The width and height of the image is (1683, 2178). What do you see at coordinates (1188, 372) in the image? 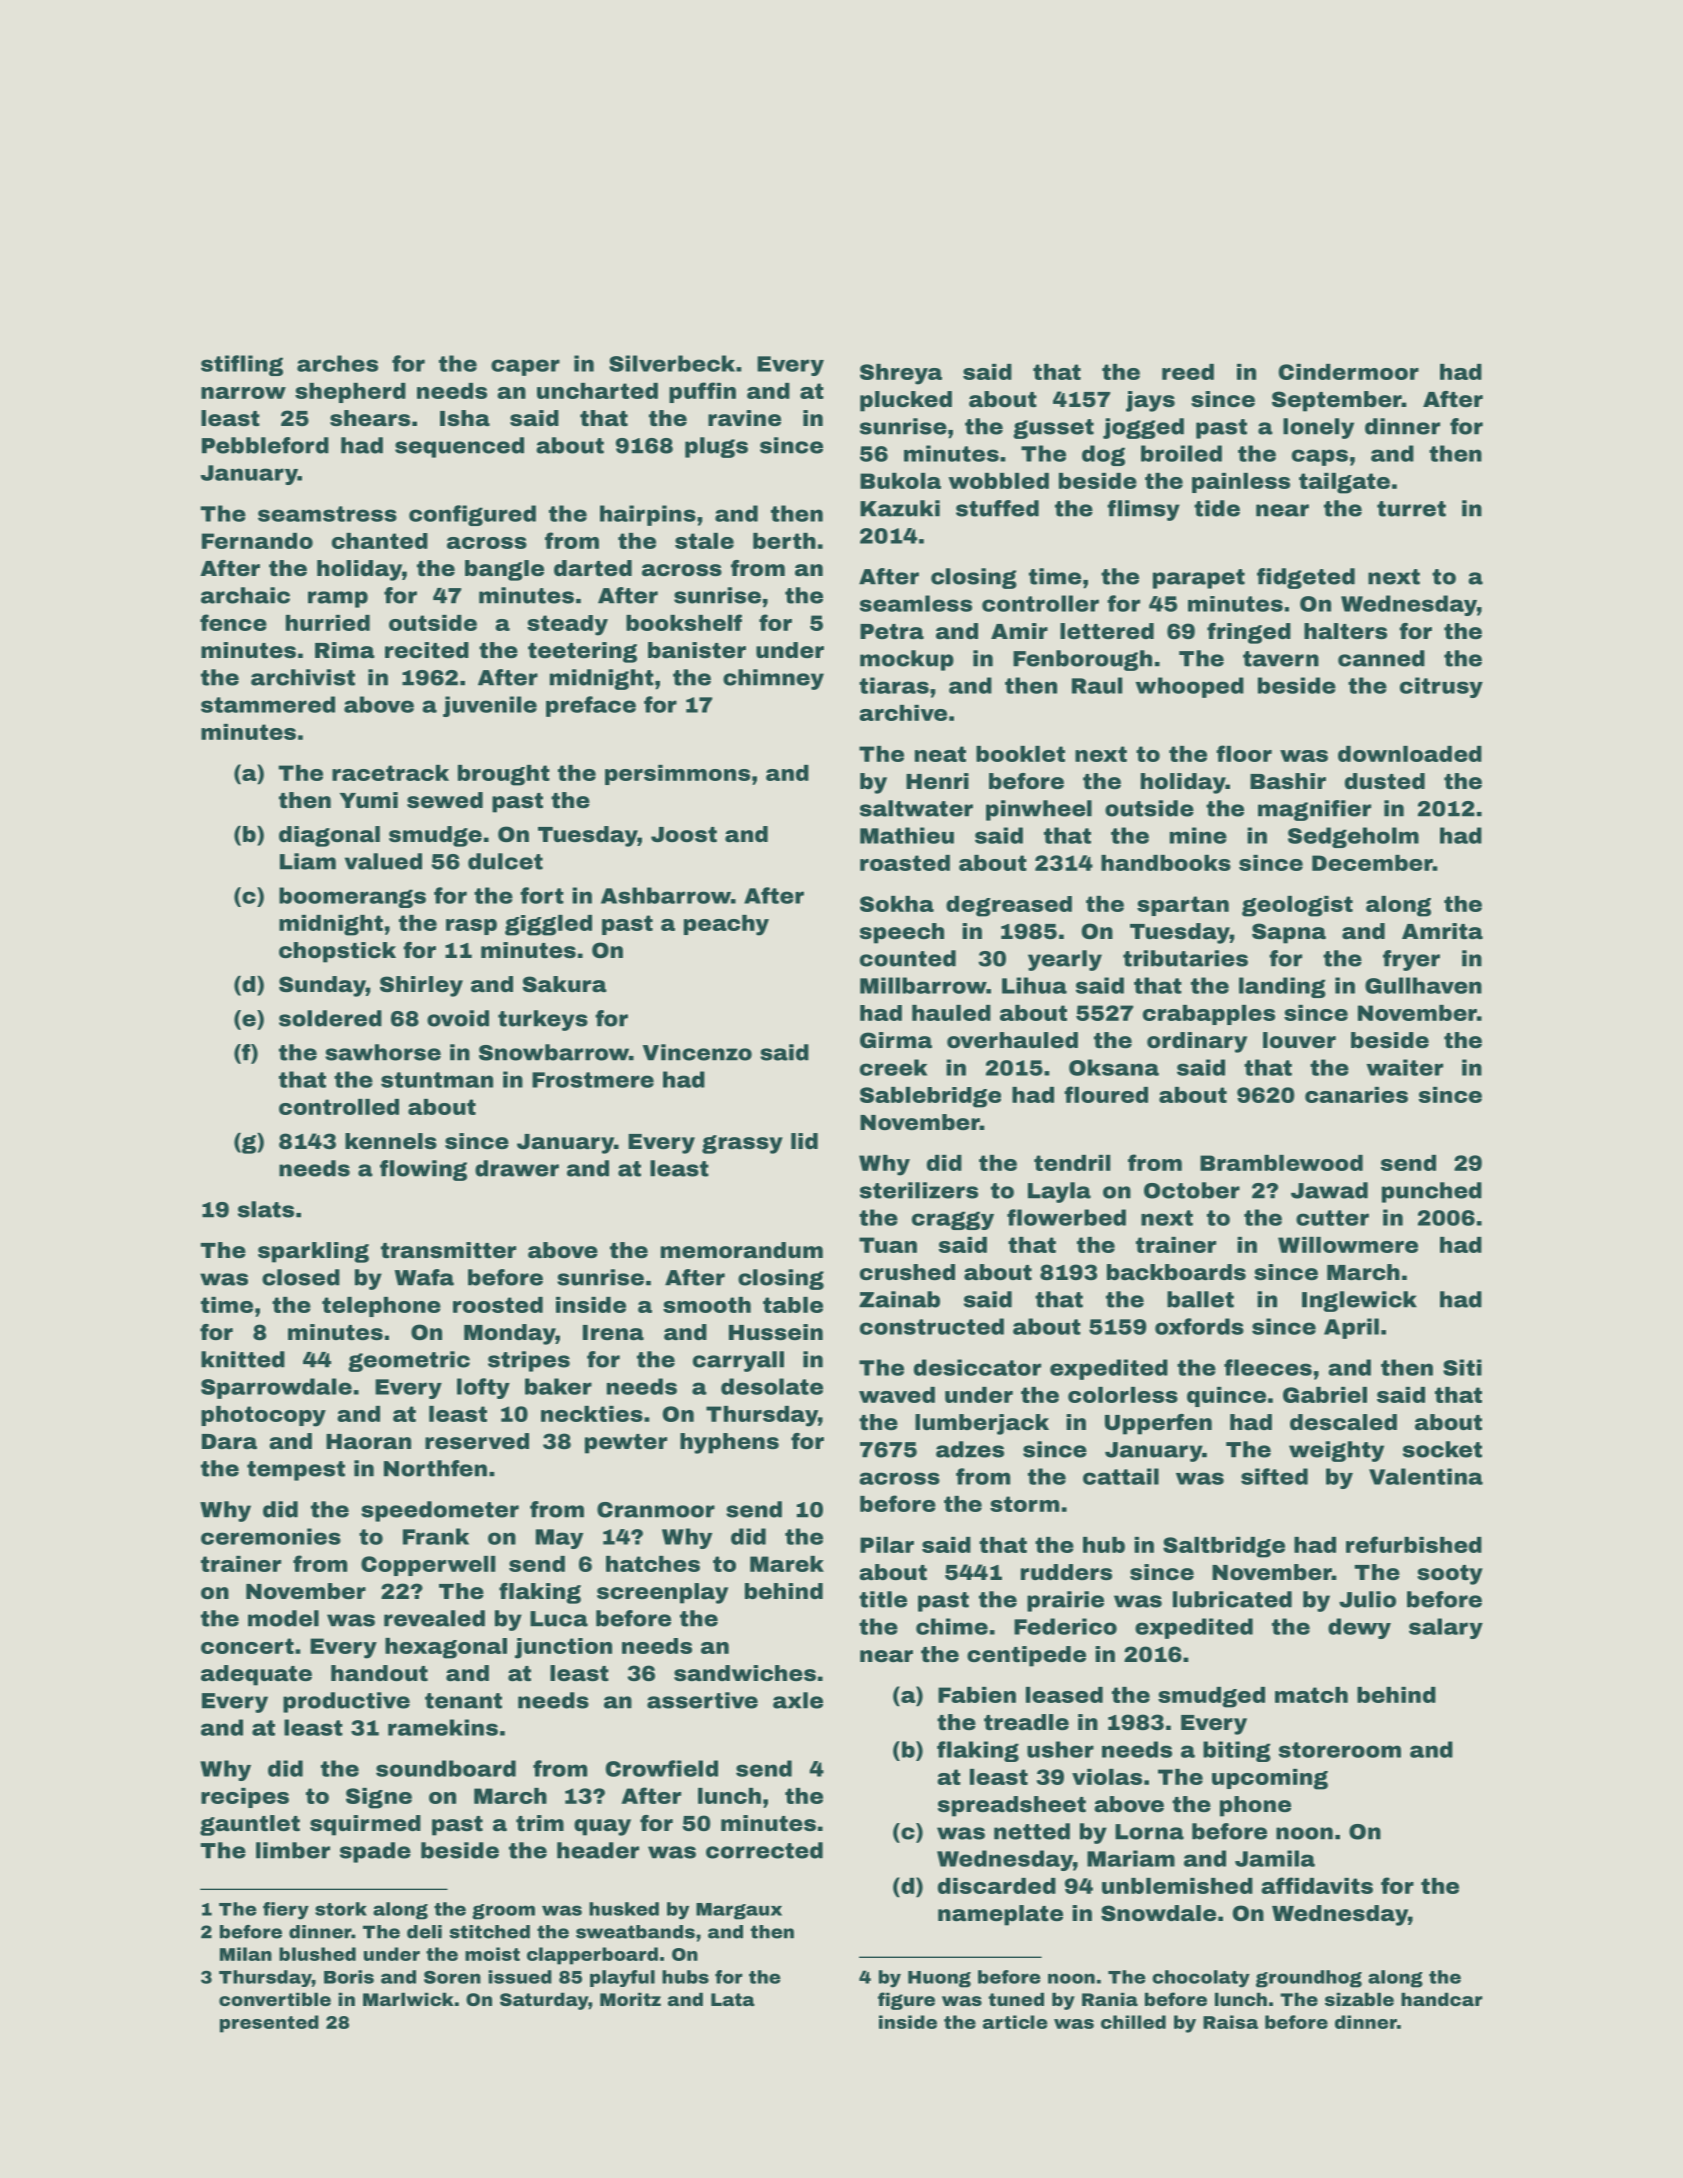
I see `reed` at bounding box center [1188, 372].
